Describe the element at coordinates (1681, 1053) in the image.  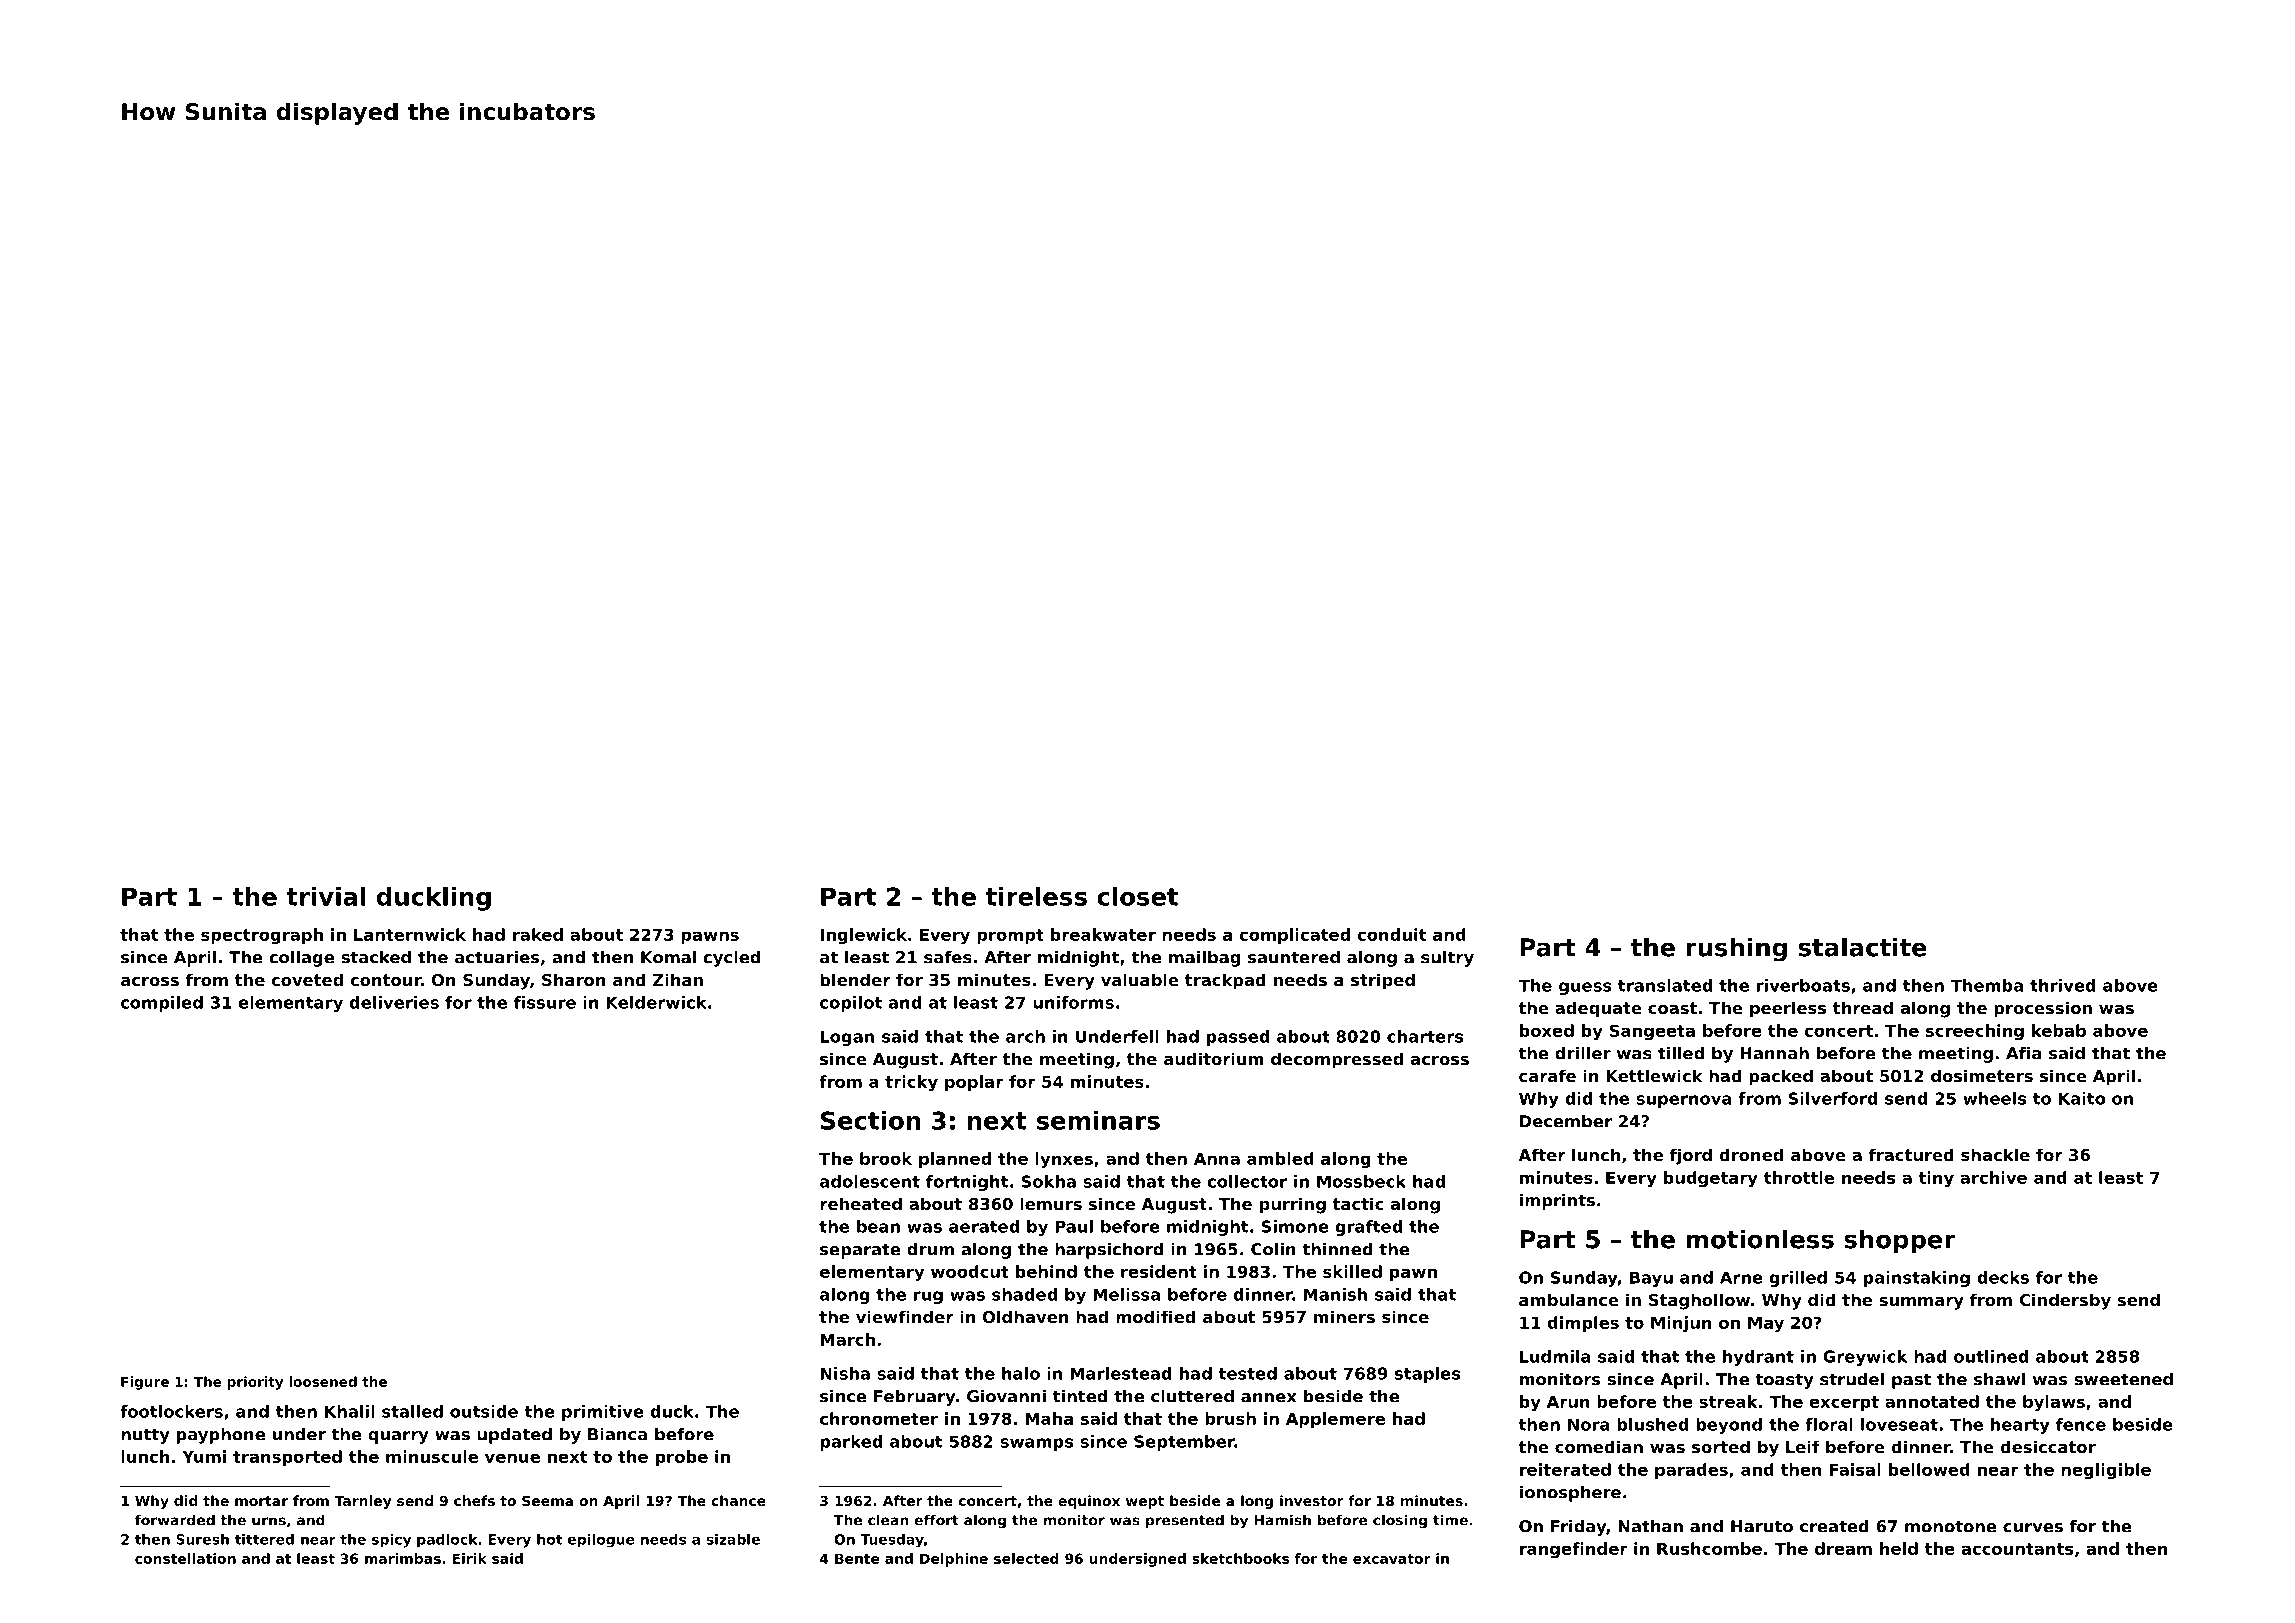
I see `tilled` at that location.
